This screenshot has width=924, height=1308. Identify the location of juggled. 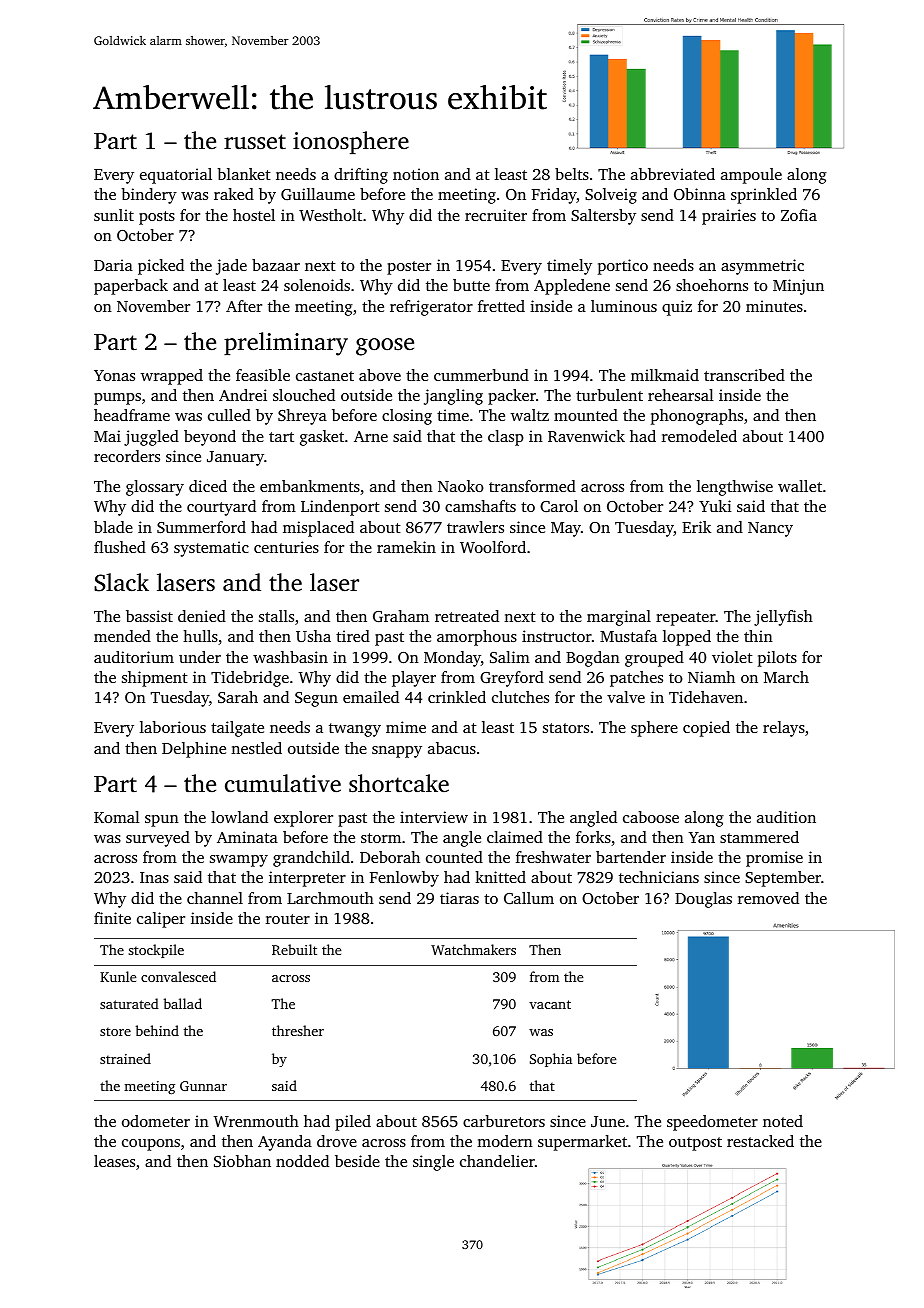
(151, 438).
